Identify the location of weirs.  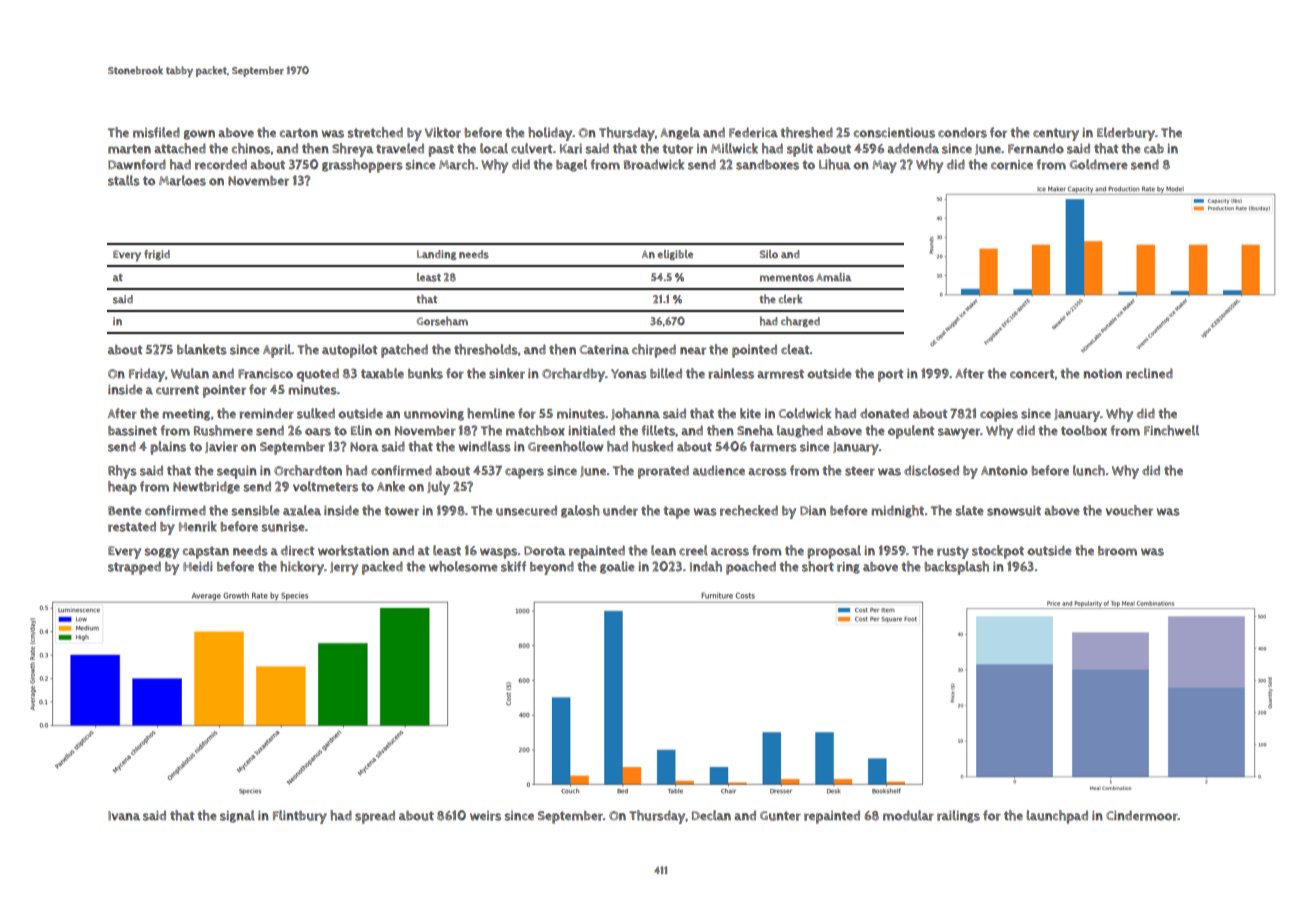
(485, 816).
